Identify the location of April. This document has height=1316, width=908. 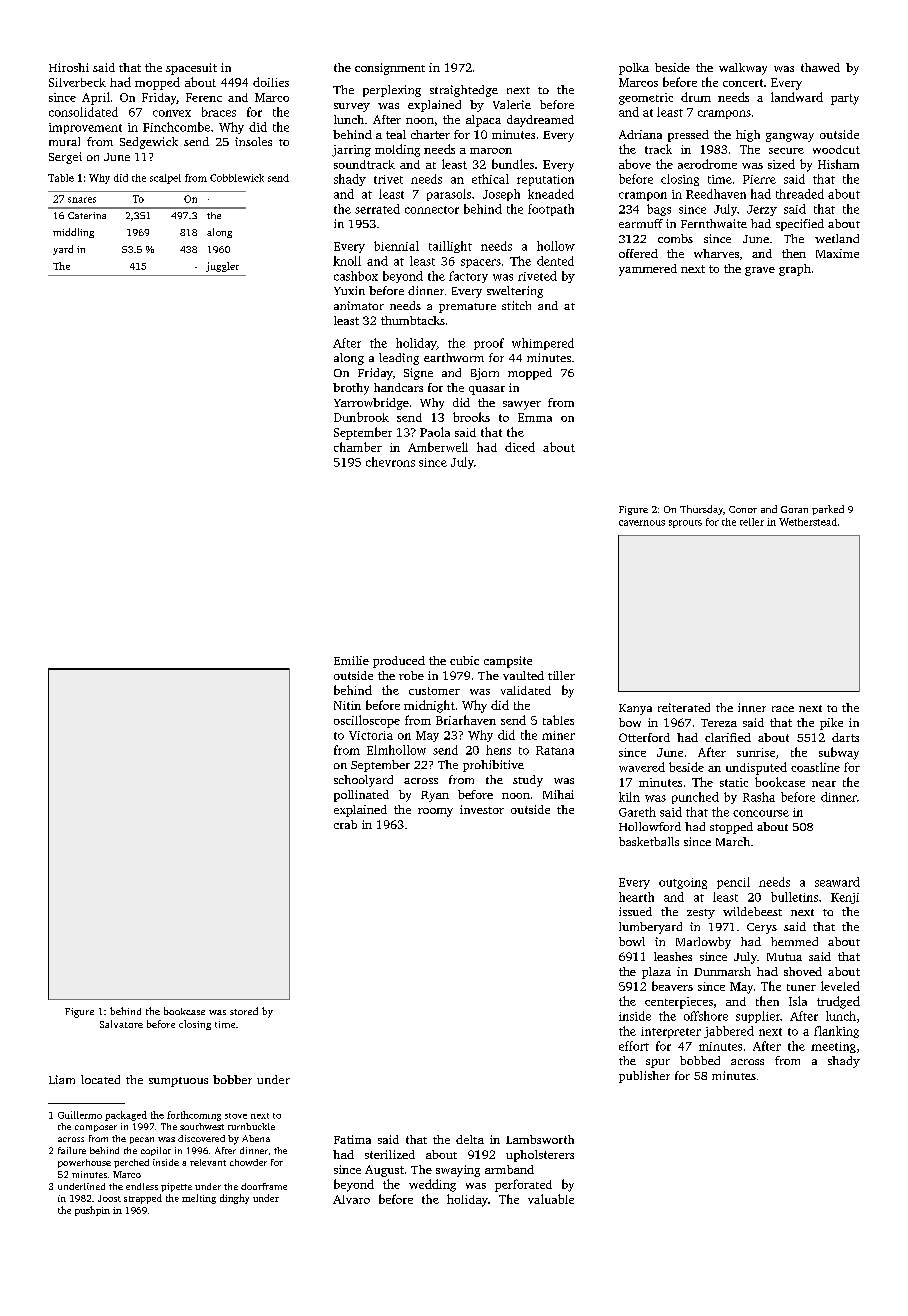
(96, 98).
